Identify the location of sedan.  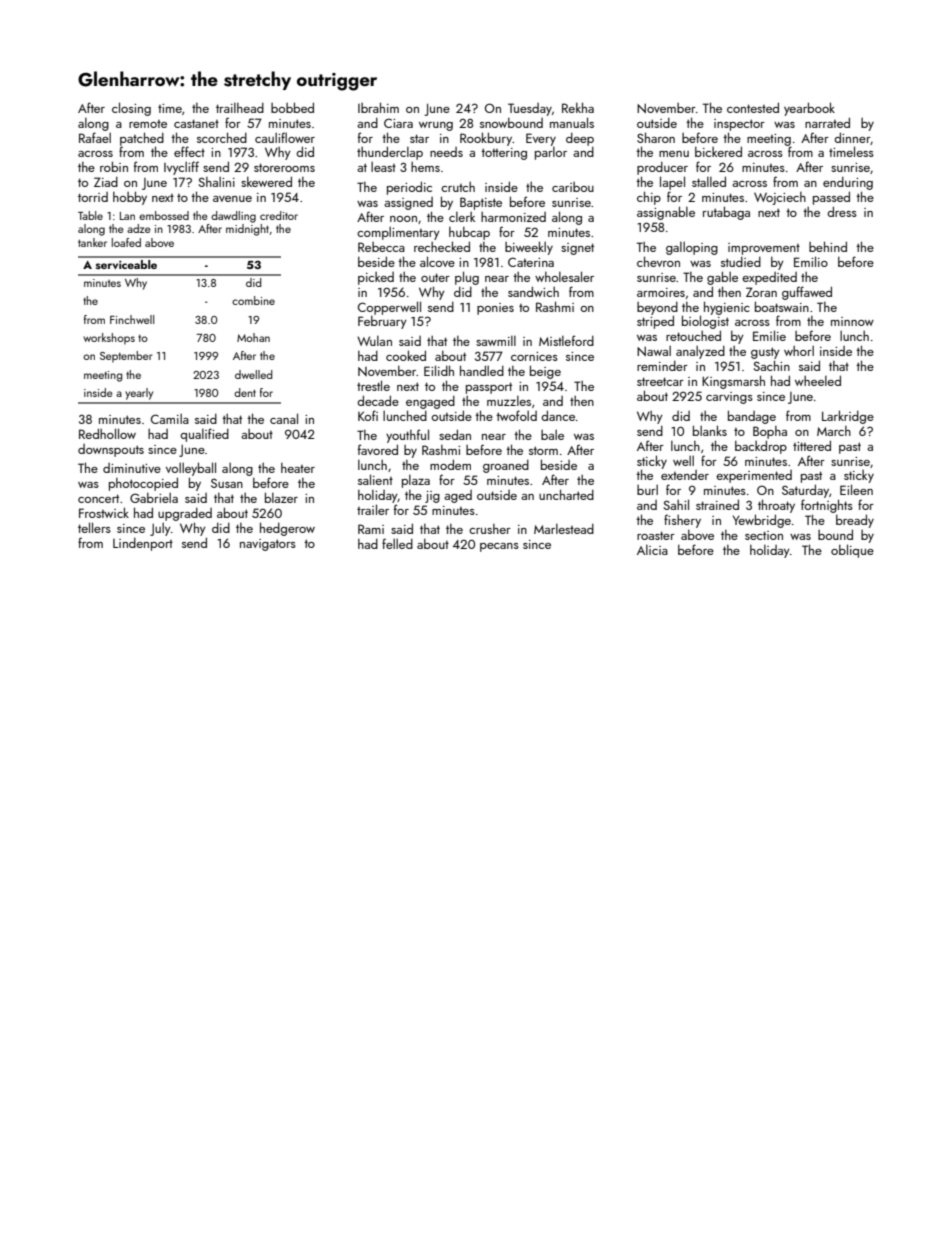
(455, 434).
